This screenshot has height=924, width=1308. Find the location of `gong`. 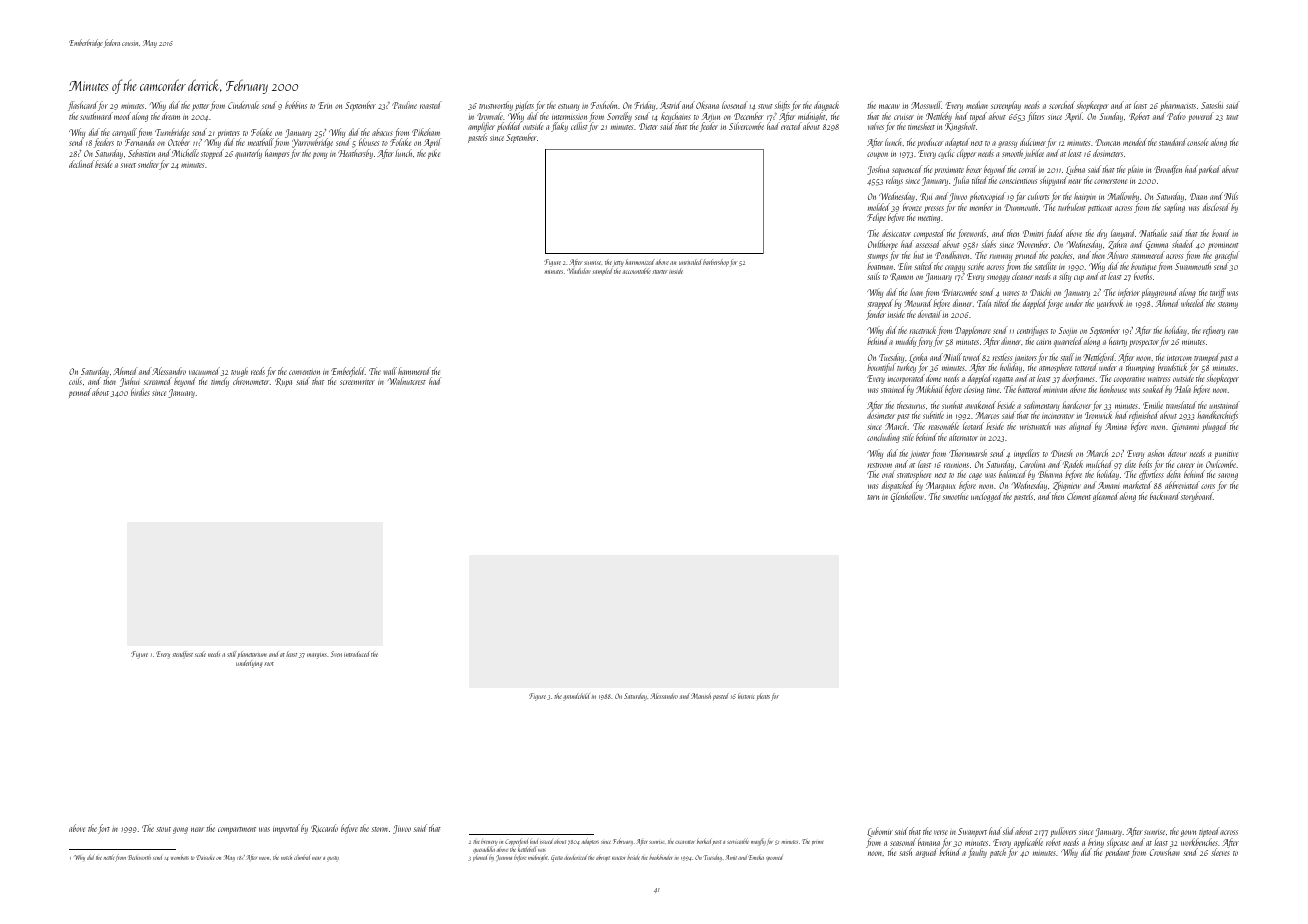

gong is located at coordinates (180, 830).
